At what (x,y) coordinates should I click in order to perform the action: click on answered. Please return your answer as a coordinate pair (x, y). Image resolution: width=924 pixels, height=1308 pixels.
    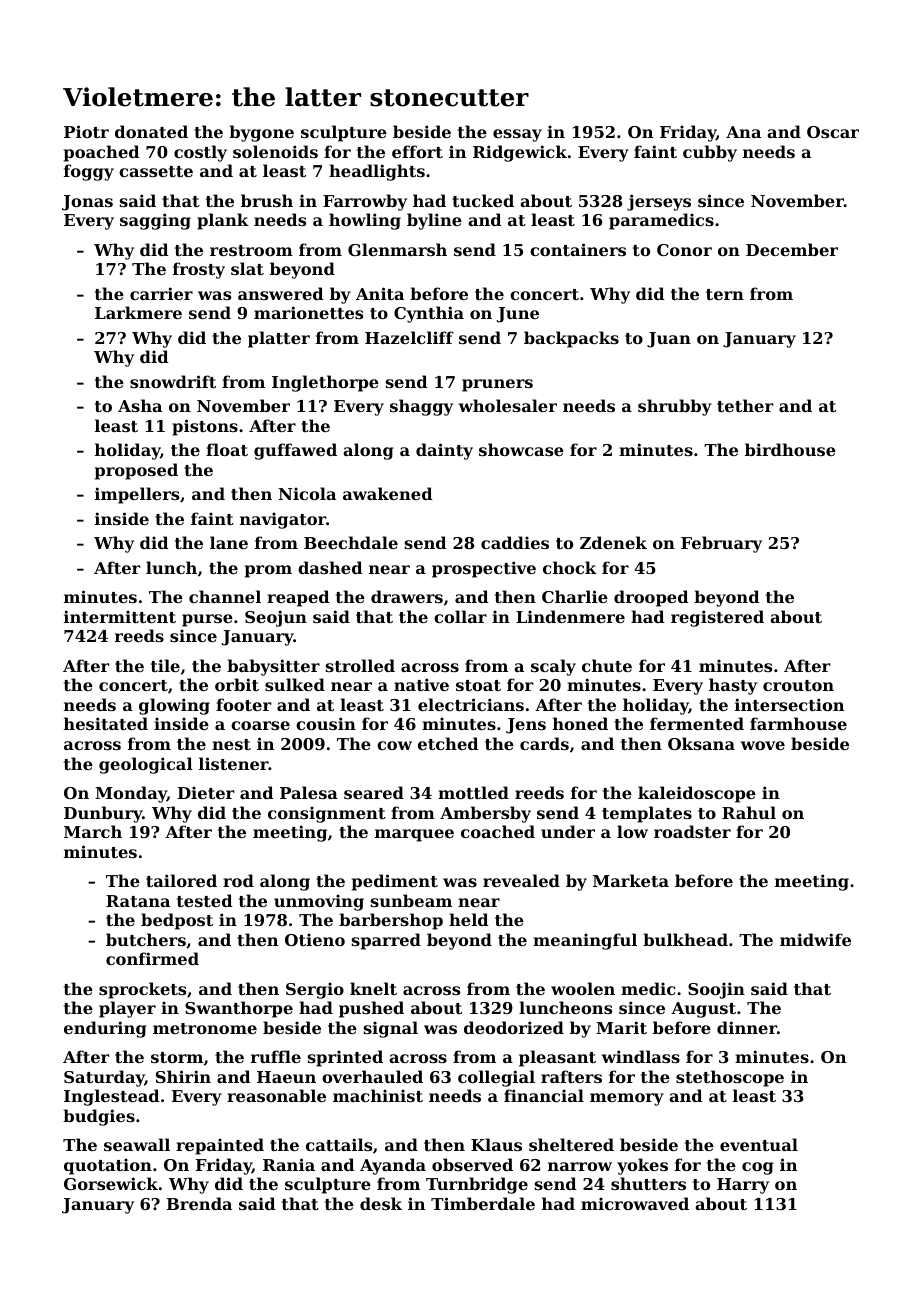
    Looking at the image, I should click on (281, 293).
